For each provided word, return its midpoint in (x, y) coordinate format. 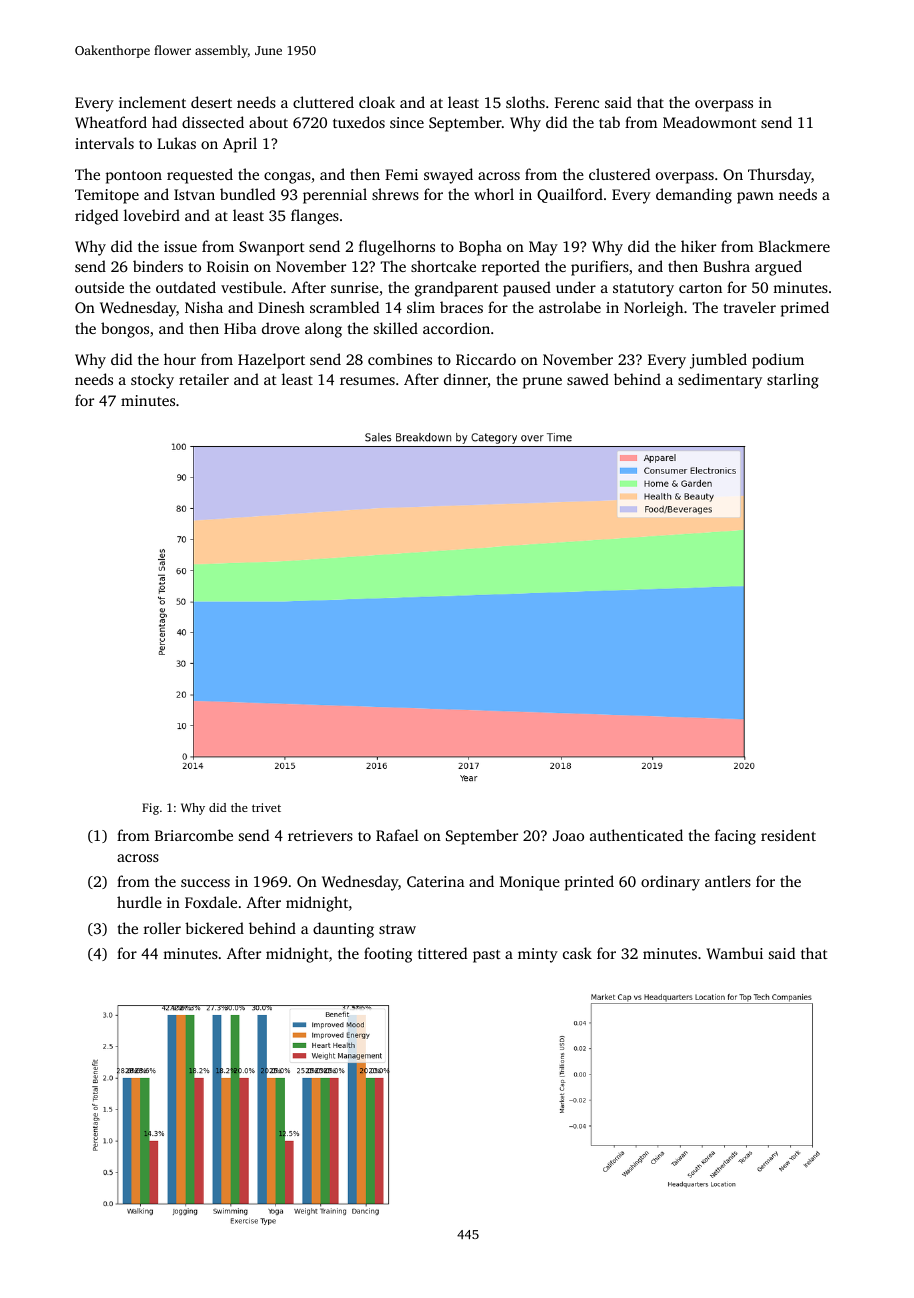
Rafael (397, 835)
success (205, 883)
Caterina (436, 881)
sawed (588, 379)
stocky (152, 381)
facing (735, 837)
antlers (728, 881)
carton (700, 288)
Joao (568, 835)
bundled (247, 194)
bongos (125, 330)
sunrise (355, 287)
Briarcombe (194, 835)
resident (788, 835)
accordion (456, 328)
